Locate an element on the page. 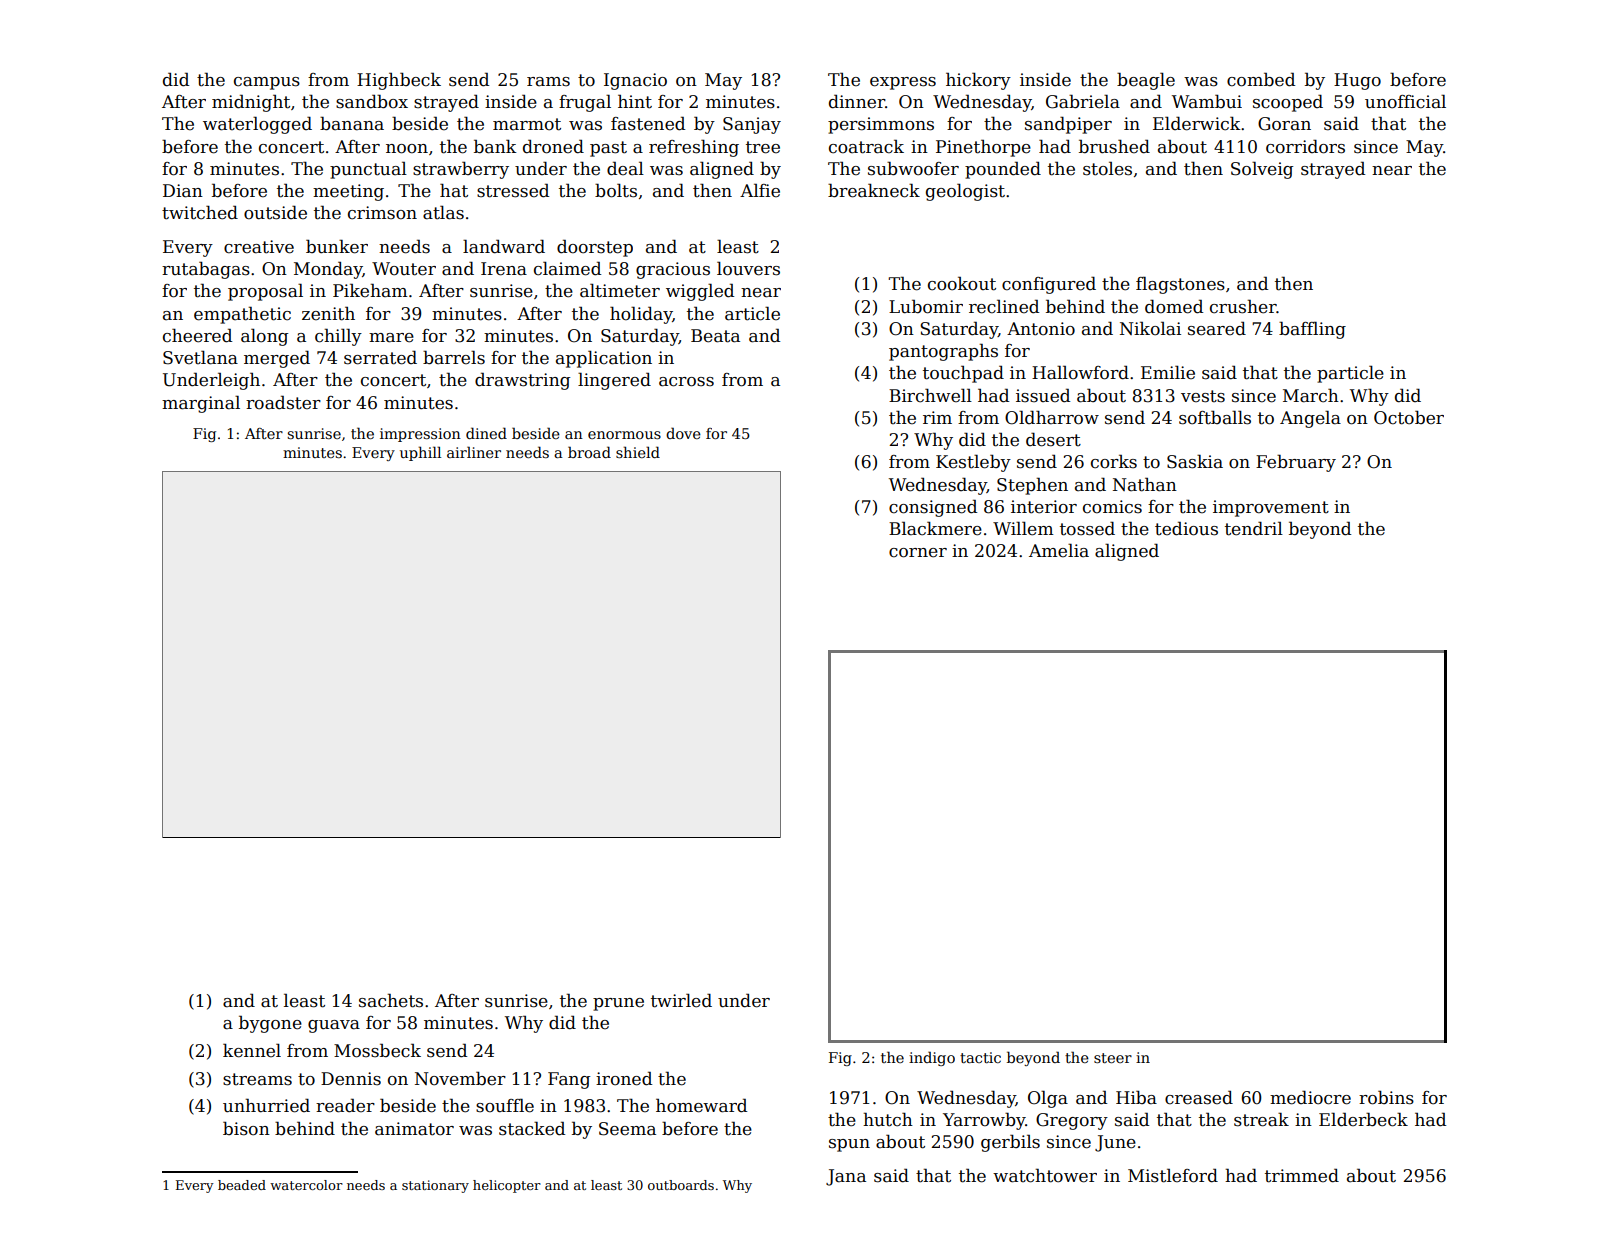  shield is located at coordinates (638, 452).
